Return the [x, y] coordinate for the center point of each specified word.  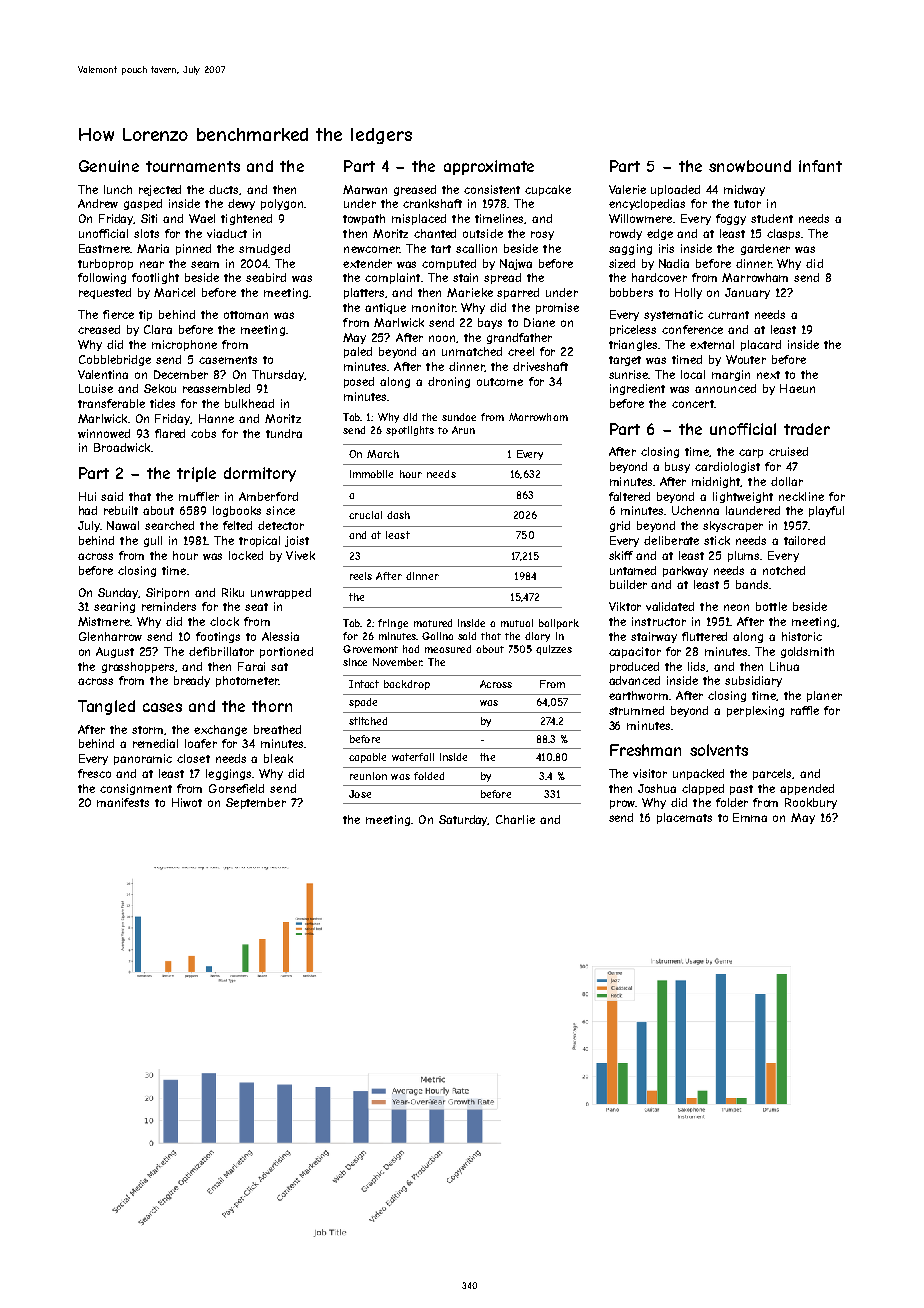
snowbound [750, 166]
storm [148, 730]
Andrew [98, 203]
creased [99, 329]
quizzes [554, 650]
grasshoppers [139, 667]
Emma [750, 817]
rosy [542, 235]
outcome [500, 382]
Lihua [784, 666]
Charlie [515, 819]
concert [693, 404]
